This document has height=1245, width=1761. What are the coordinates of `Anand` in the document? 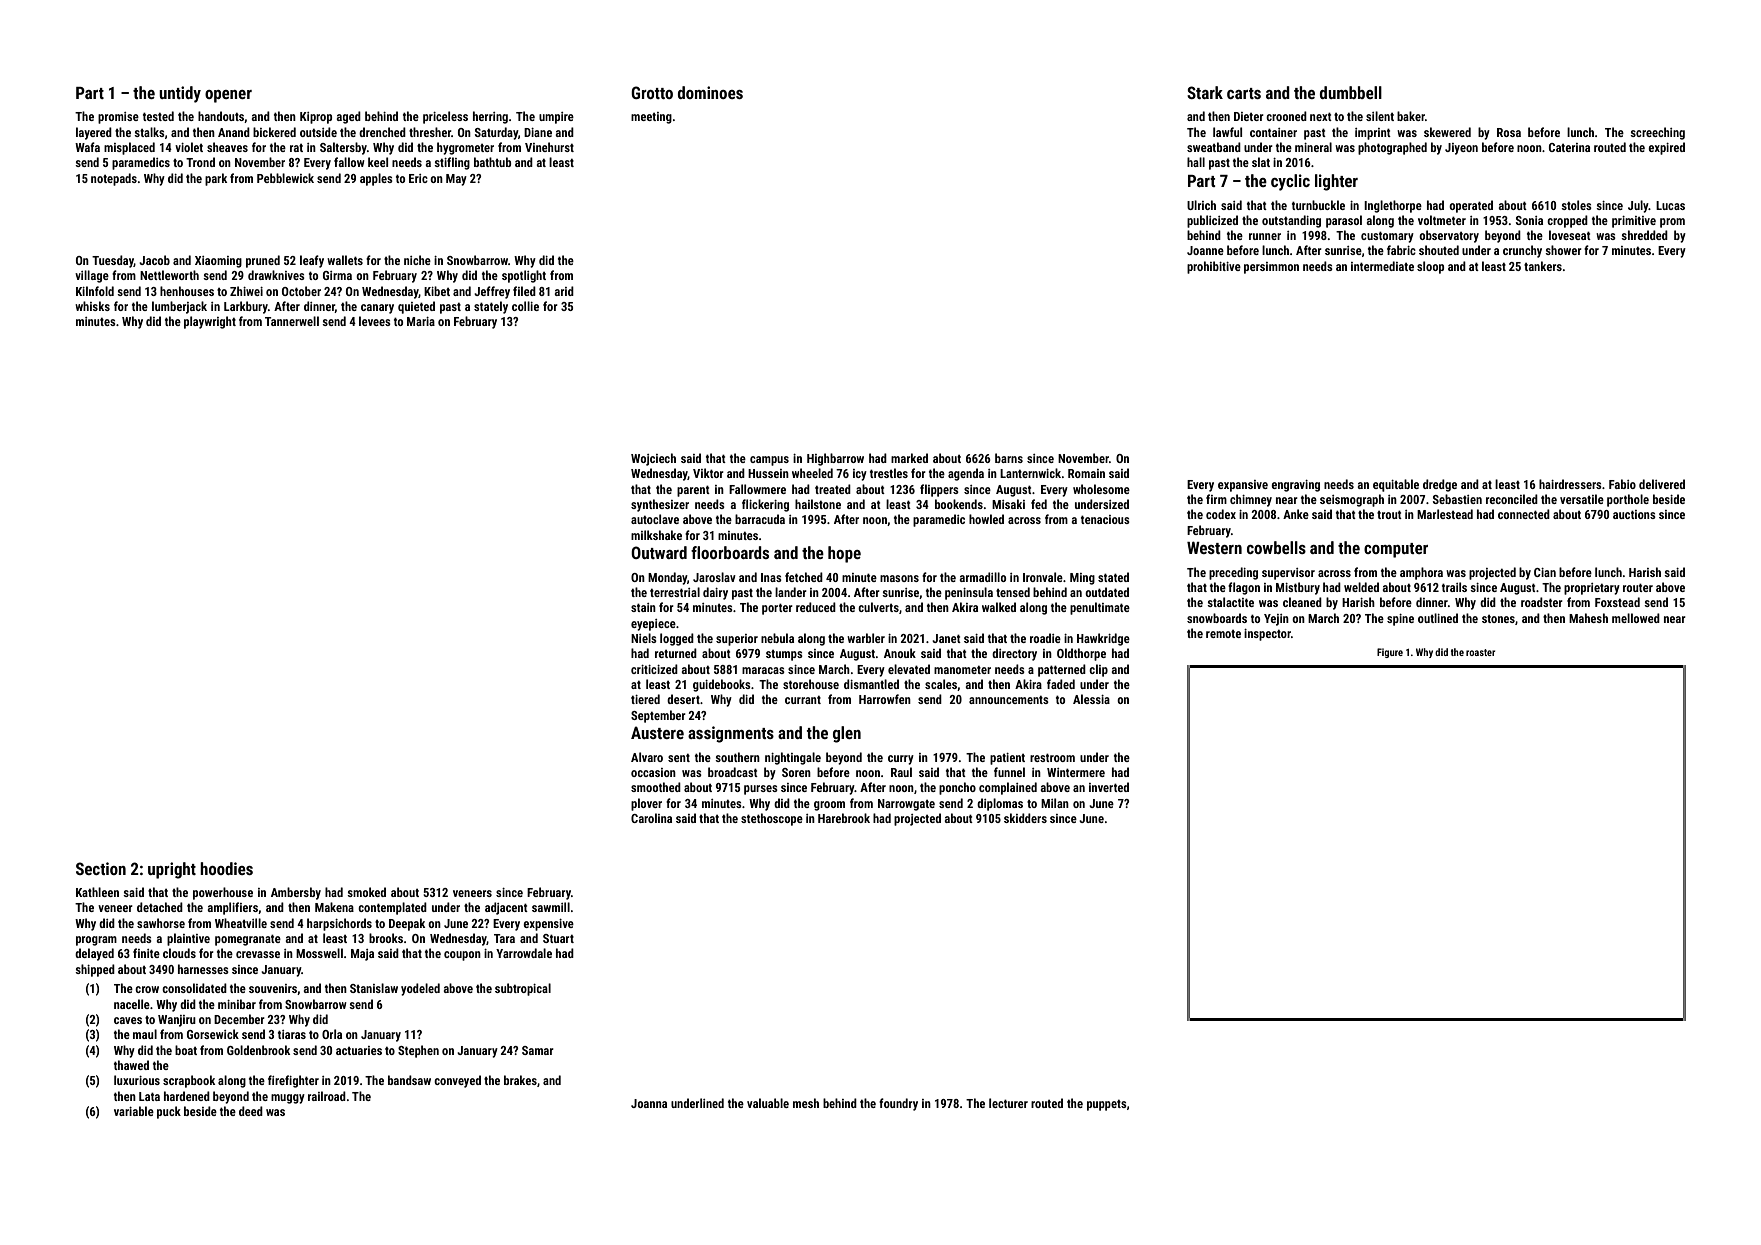 It's located at (234, 132).
